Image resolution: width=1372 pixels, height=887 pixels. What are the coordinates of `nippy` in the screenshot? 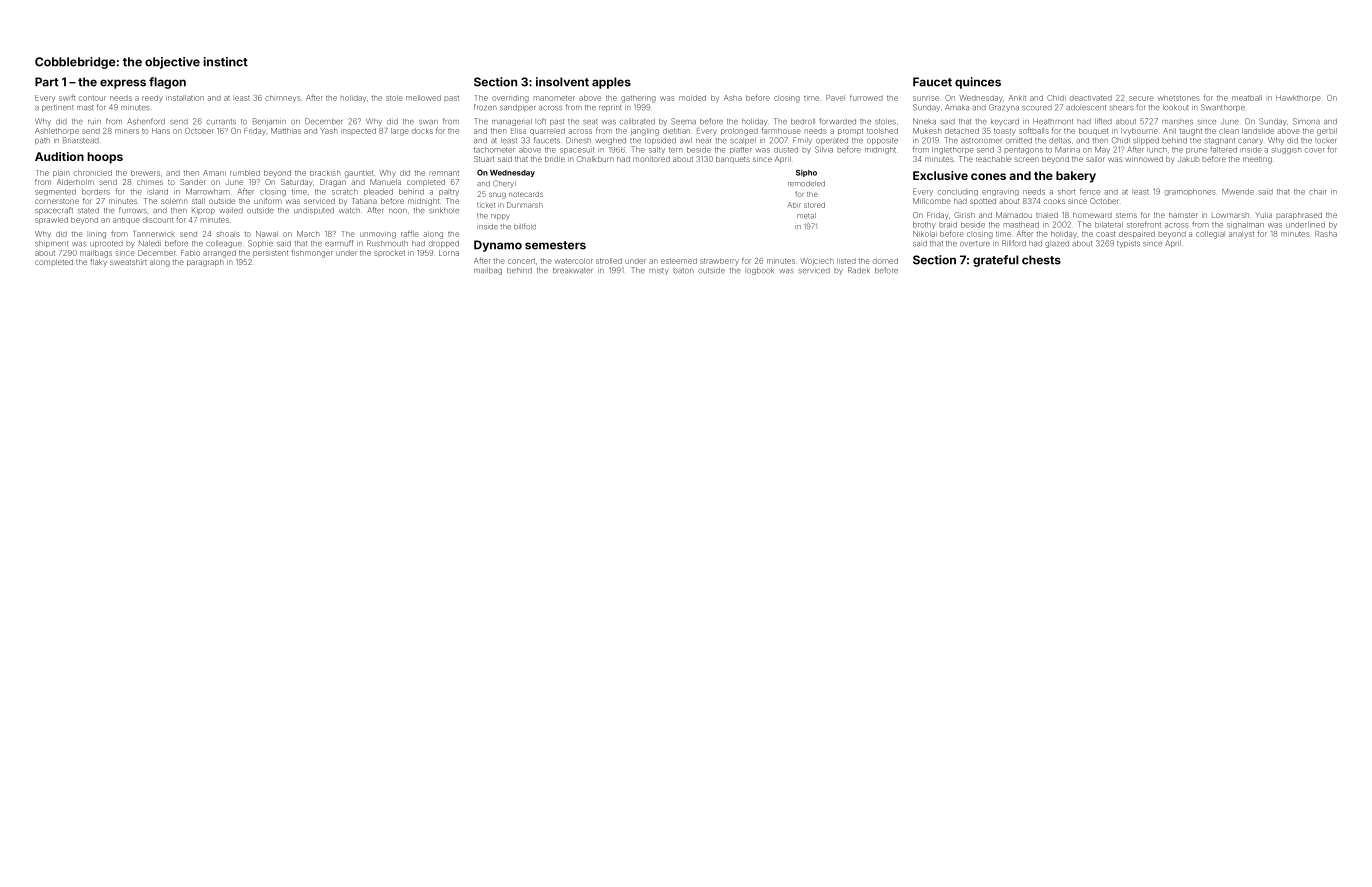 It's located at (500, 217).
